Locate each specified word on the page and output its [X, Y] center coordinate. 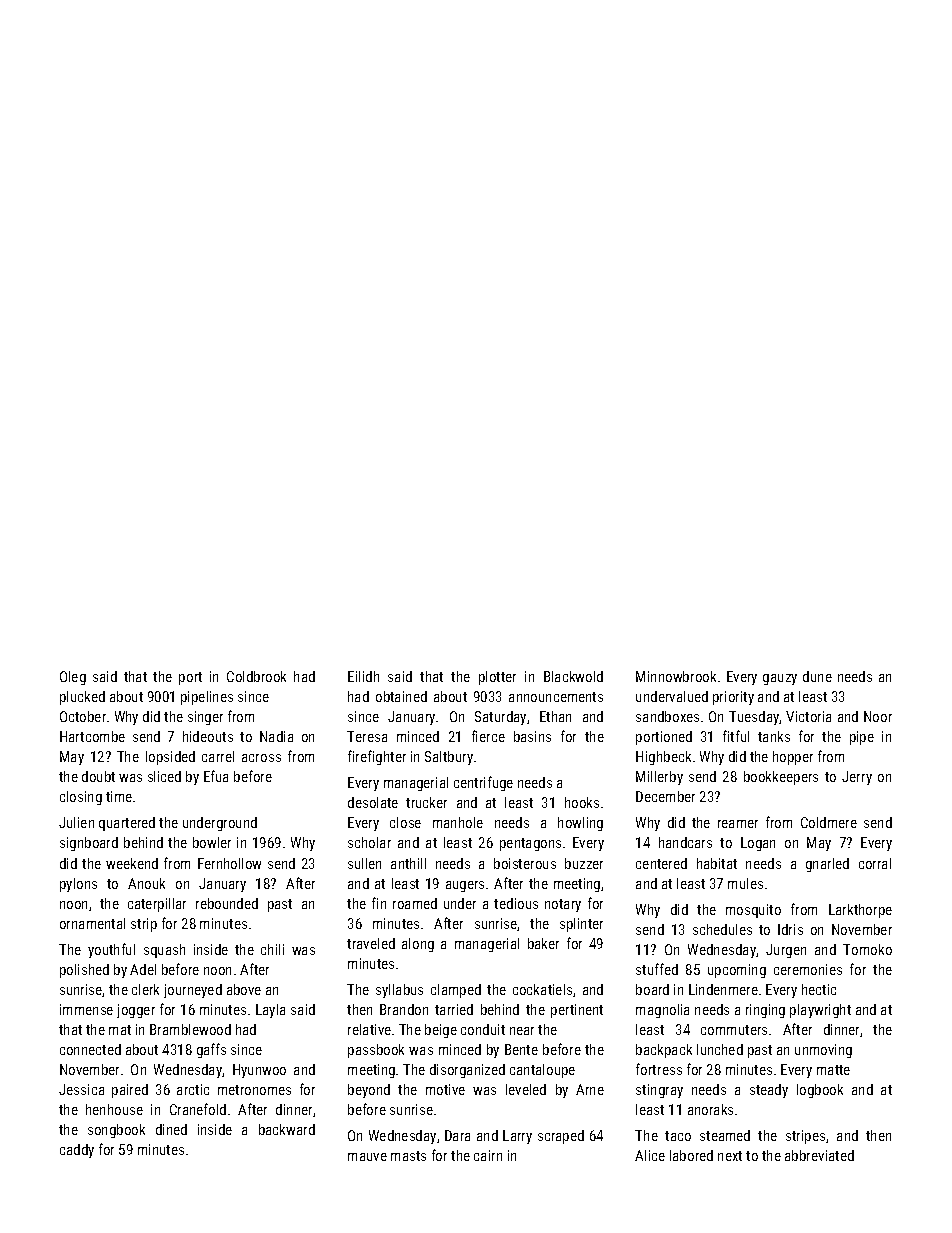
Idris [790, 929]
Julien [76, 822]
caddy [77, 1151]
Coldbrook [256, 676]
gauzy [780, 679]
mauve [367, 1157]
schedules [722, 929]
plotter [497, 678]
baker [543, 943]
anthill [408, 863]
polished [84, 971]
